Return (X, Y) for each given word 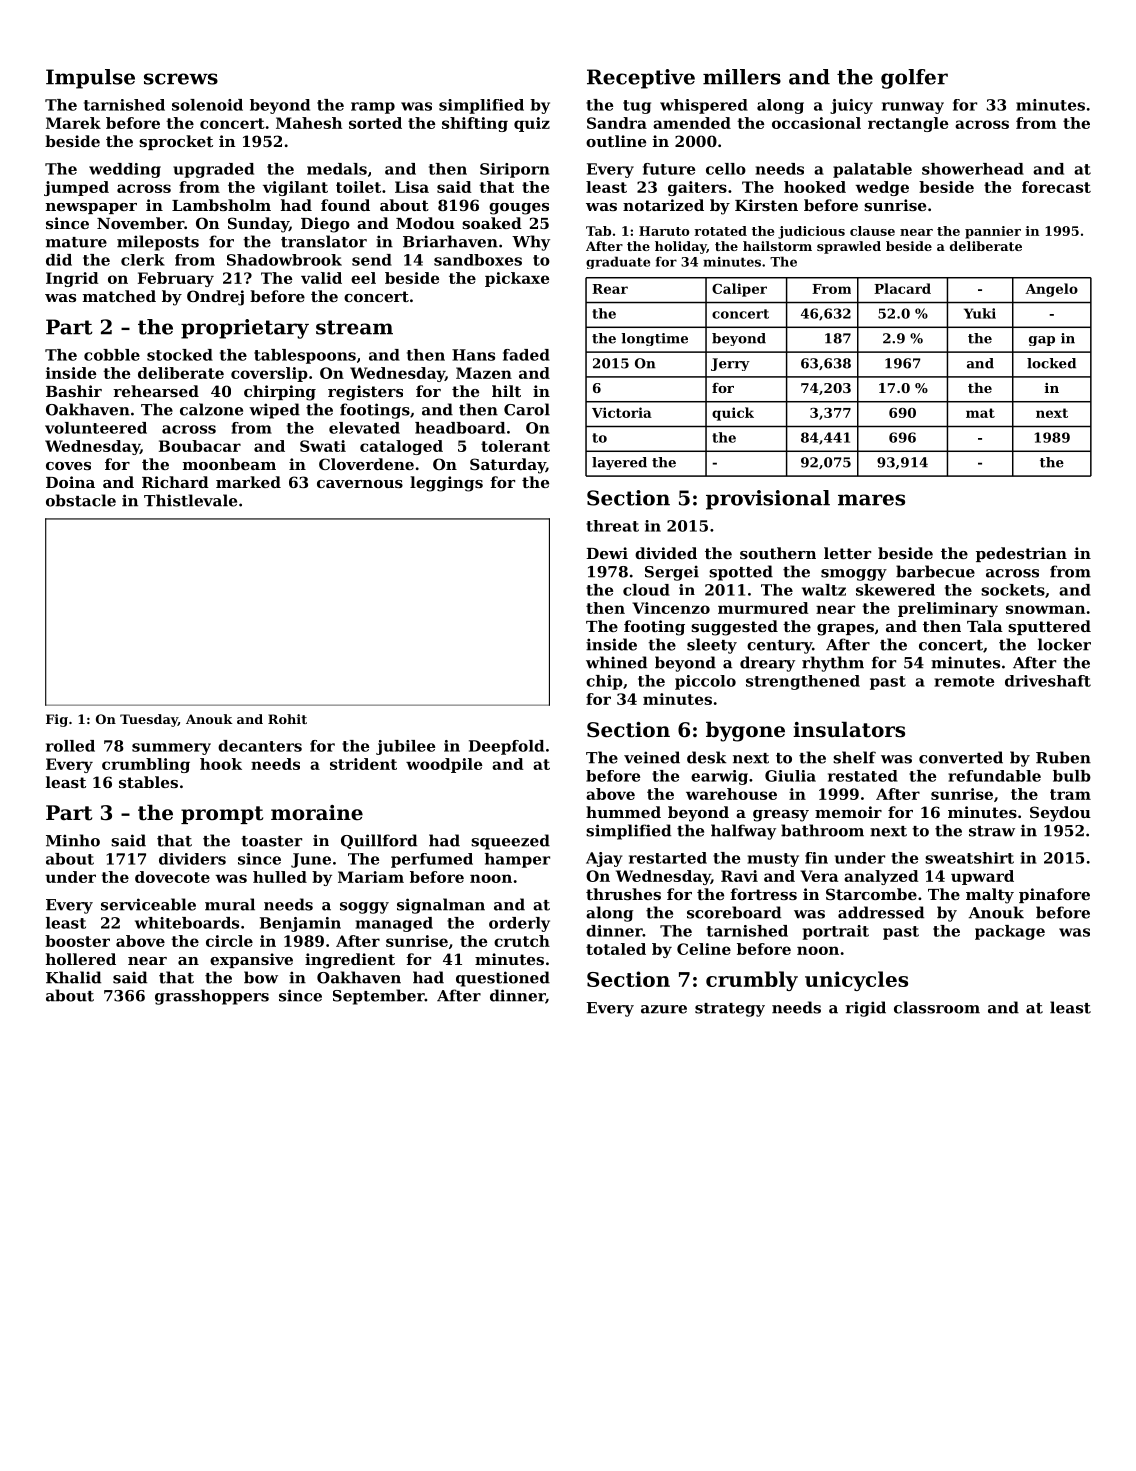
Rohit (287, 719)
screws (181, 79)
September (379, 997)
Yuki (980, 313)
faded (526, 355)
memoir (848, 812)
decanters (260, 746)
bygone (745, 731)
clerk (143, 260)
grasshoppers (212, 997)
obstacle (81, 500)
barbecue (935, 571)
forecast (1056, 187)
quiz (532, 124)
